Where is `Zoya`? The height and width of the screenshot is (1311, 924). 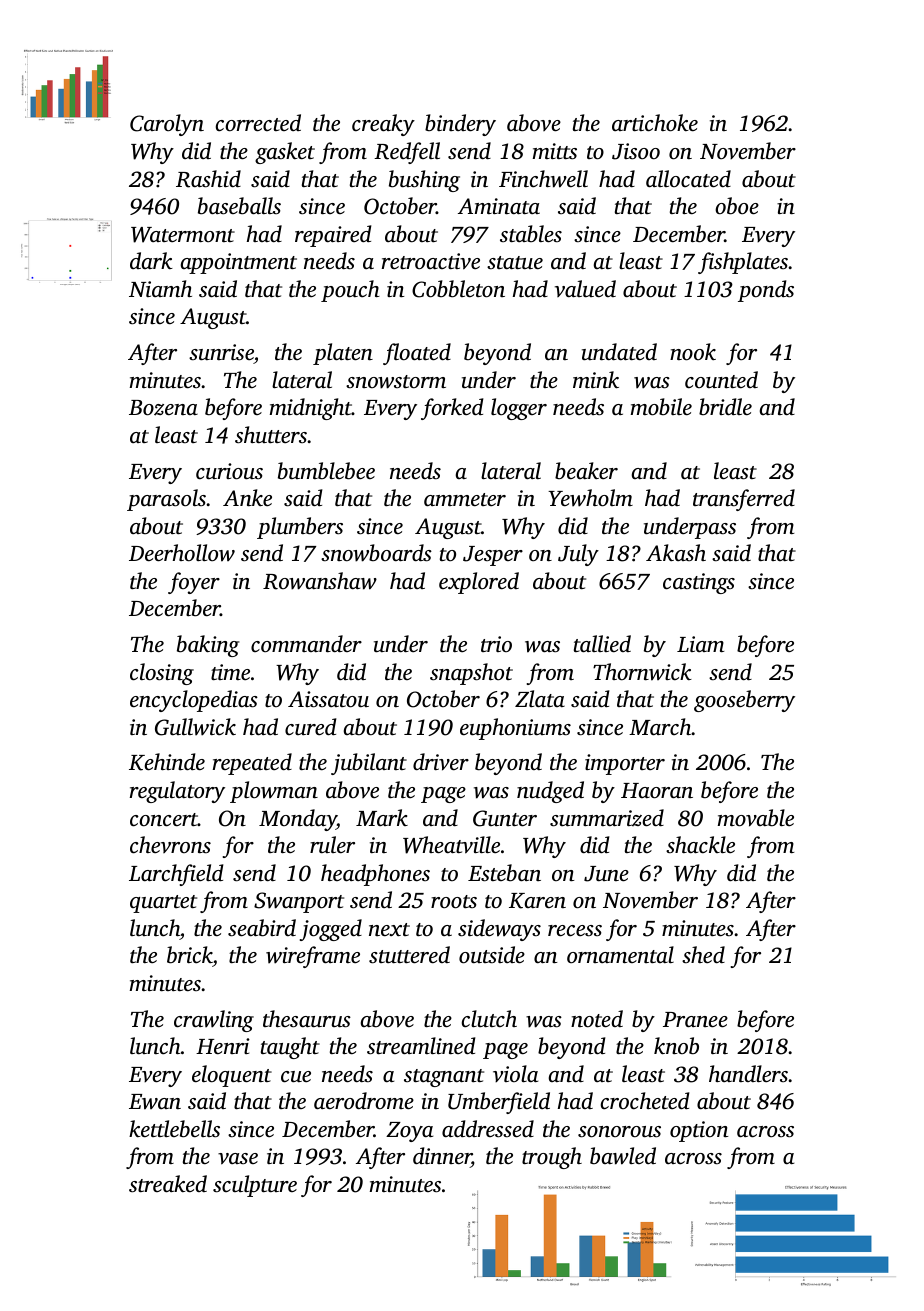 Zoya is located at coordinates (409, 1132).
